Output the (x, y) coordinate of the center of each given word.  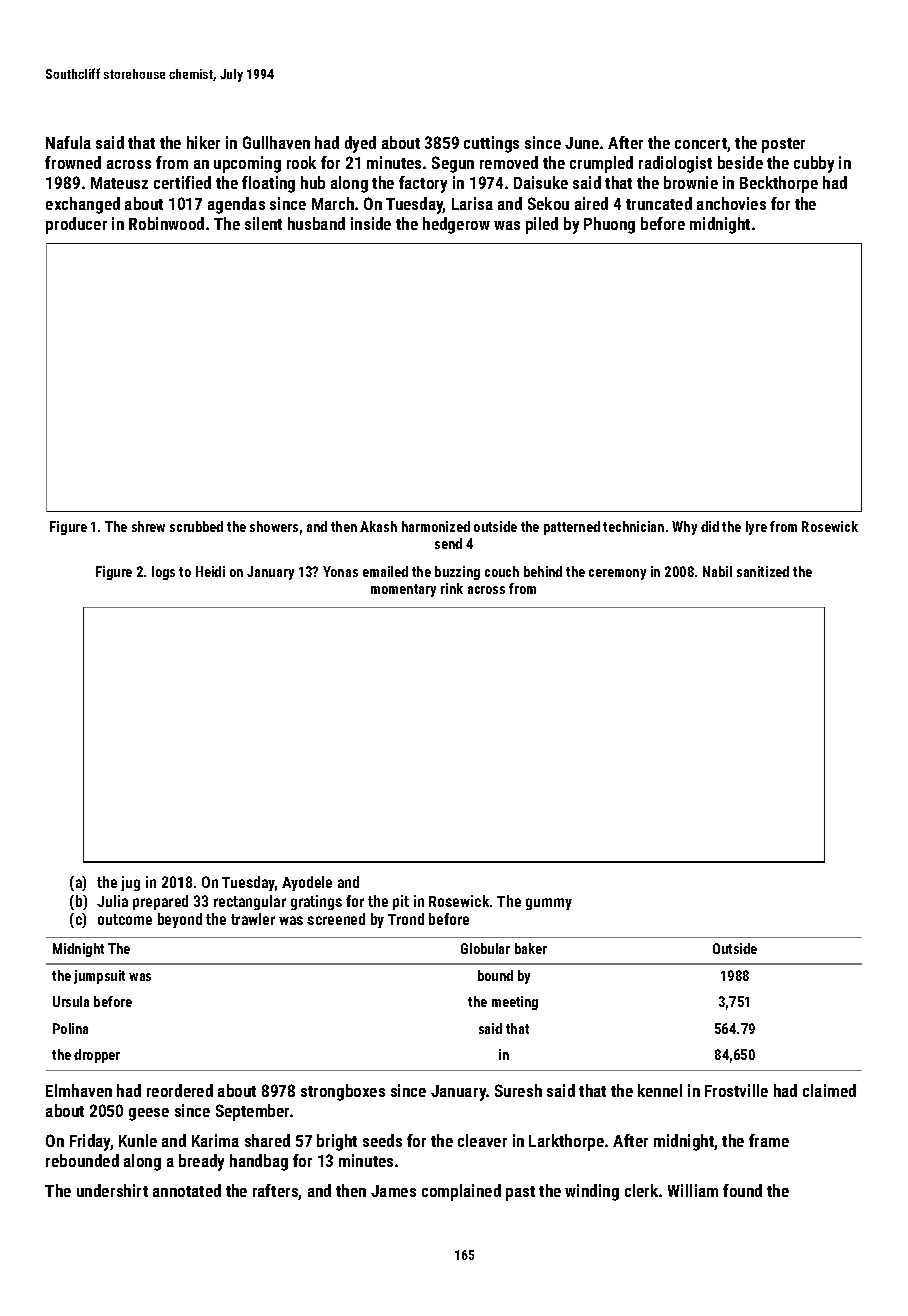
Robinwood (166, 223)
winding (592, 1192)
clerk (641, 1190)
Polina (70, 1028)
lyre (756, 528)
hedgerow (456, 225)
